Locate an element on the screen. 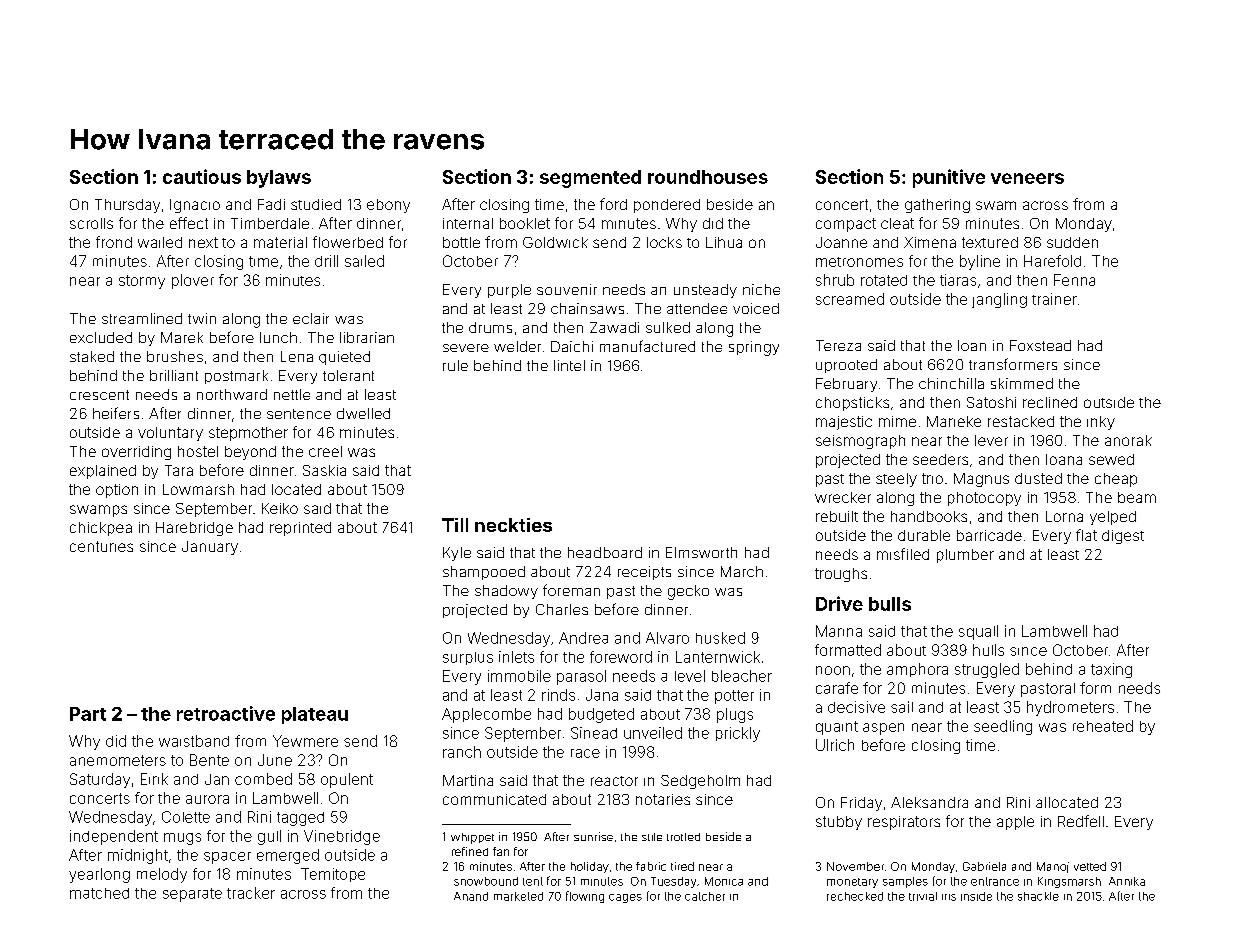 The height and width of the screenshot is (952, 1233). centuries is located at coordinates (101, 546).
